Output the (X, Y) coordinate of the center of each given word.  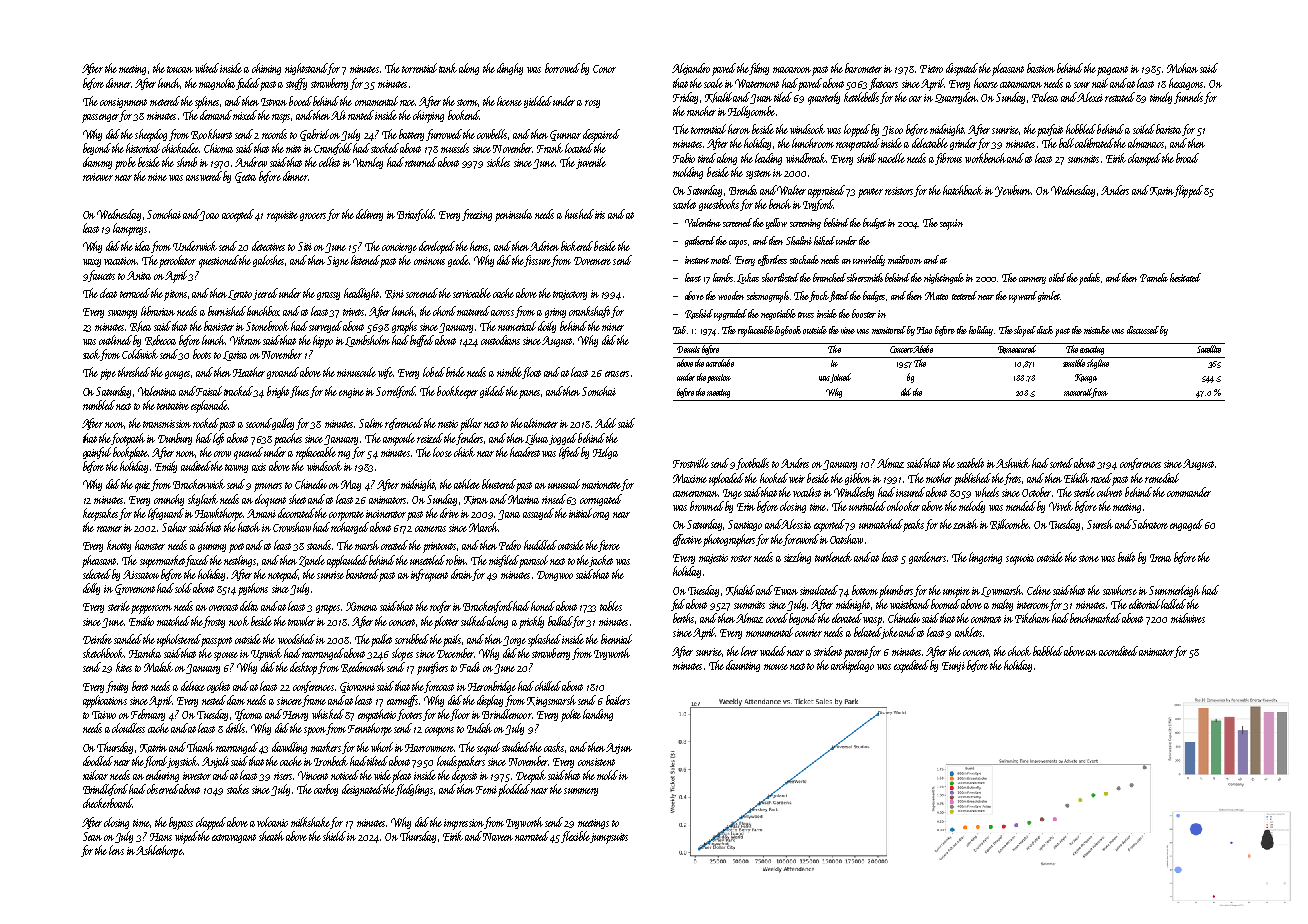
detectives (268, 246)
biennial (616, 639)
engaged (1186, 525)
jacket (601, 561)
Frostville (691, 463)
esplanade (209, 406)
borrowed (562, 68)
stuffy (296, 84)
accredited (1118, 651)
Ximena (361, 606)
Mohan (1182, 68)
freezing (477, 215)
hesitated (1185, 277)
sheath (271, 836)
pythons (253, 589)
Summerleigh (1174, 591)
